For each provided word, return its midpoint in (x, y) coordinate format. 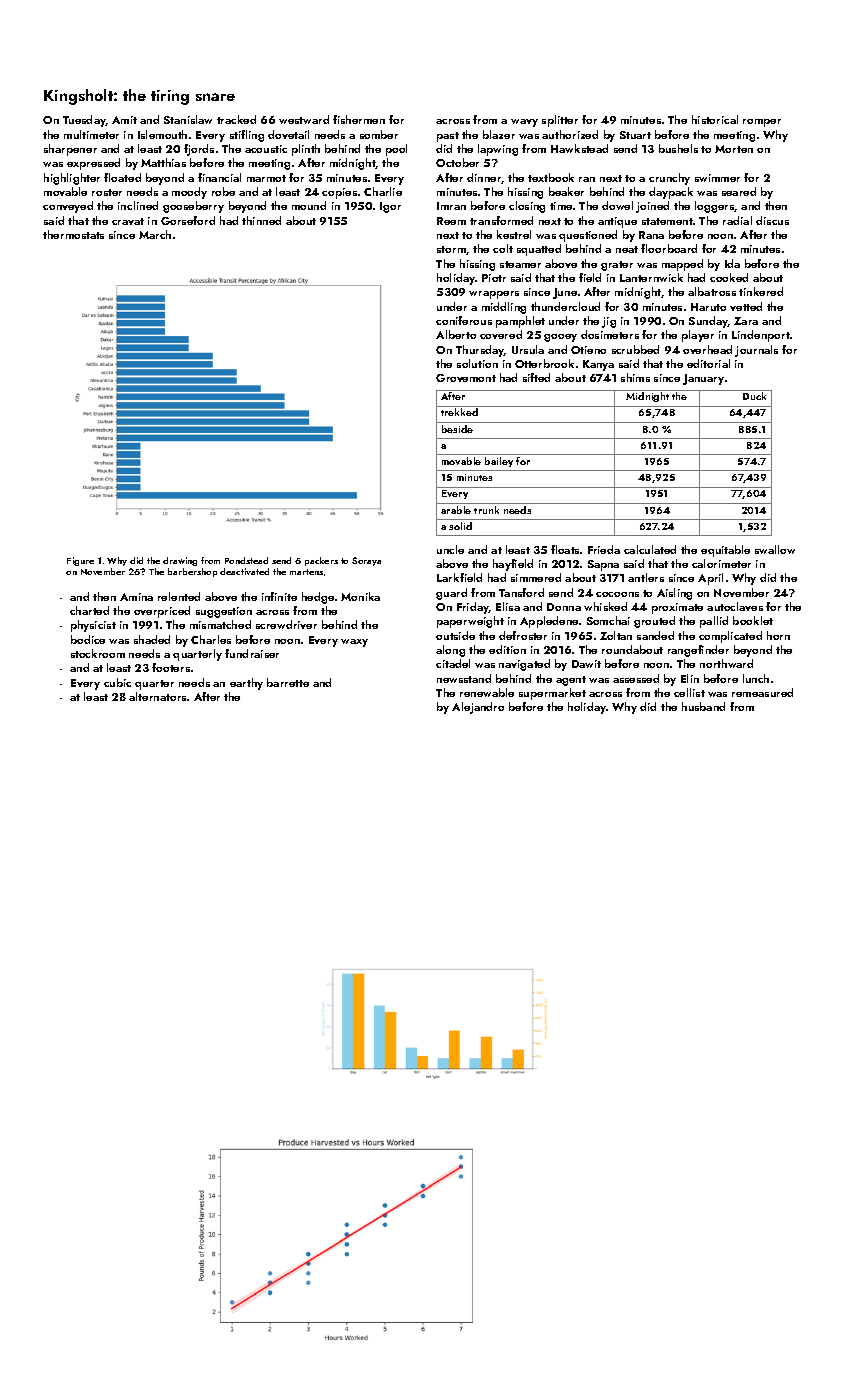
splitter (560, 121)
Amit (124, 120)
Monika (360, 596)
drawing (180, 561)
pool (396, 150)
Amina (136, 597)
